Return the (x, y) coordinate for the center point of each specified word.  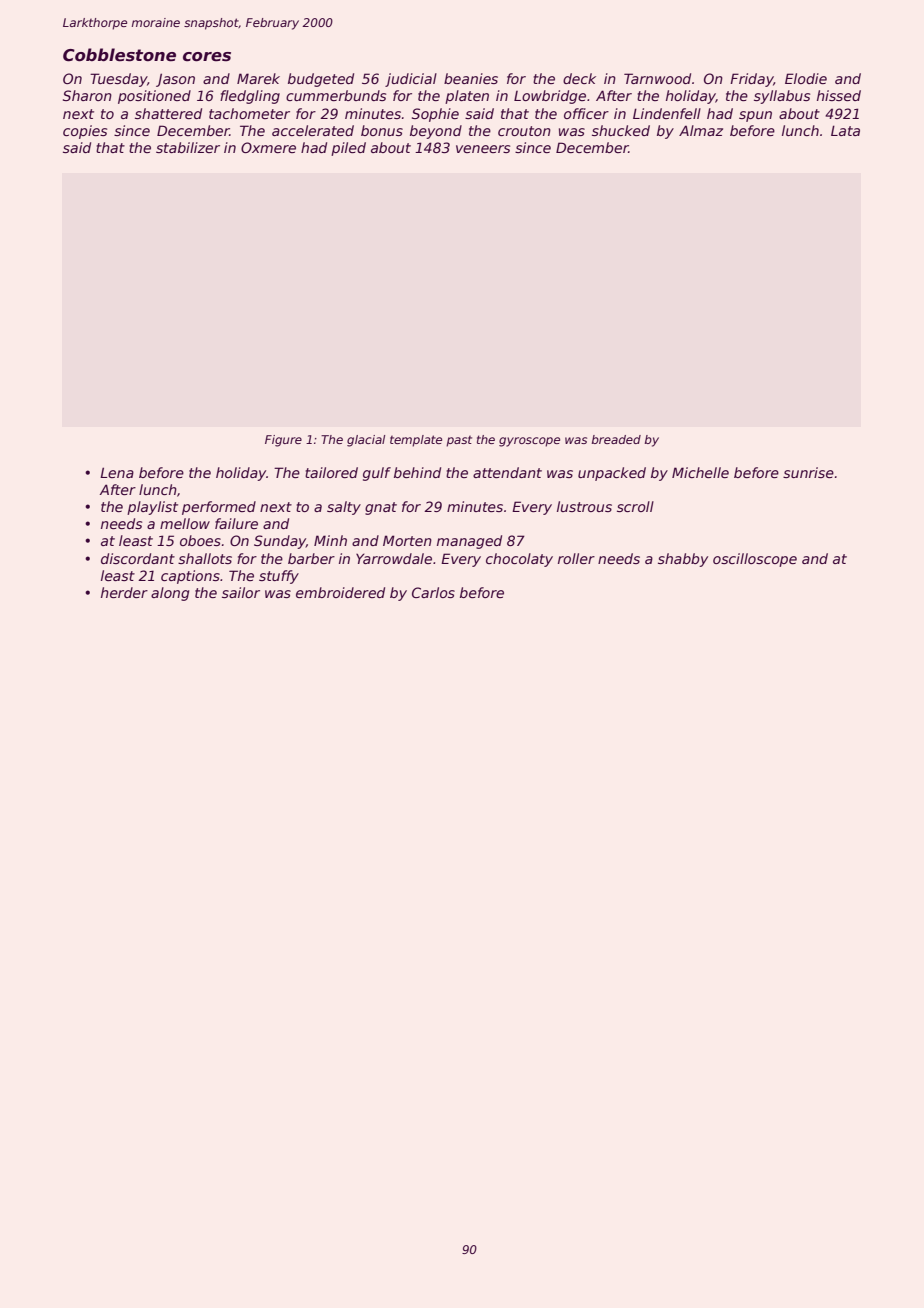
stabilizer (188, 147)
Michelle (700, 472)
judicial (411, 80)
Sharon (87, 95)
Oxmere (268, 147)
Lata (845, 130)
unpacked (612, 474)
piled (348, 149)
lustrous (584, 506)
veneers (483, 149)
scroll (635, 506)
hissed (839, 95)
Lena (117, 472)
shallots (205, 558)
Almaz (701, 130)
